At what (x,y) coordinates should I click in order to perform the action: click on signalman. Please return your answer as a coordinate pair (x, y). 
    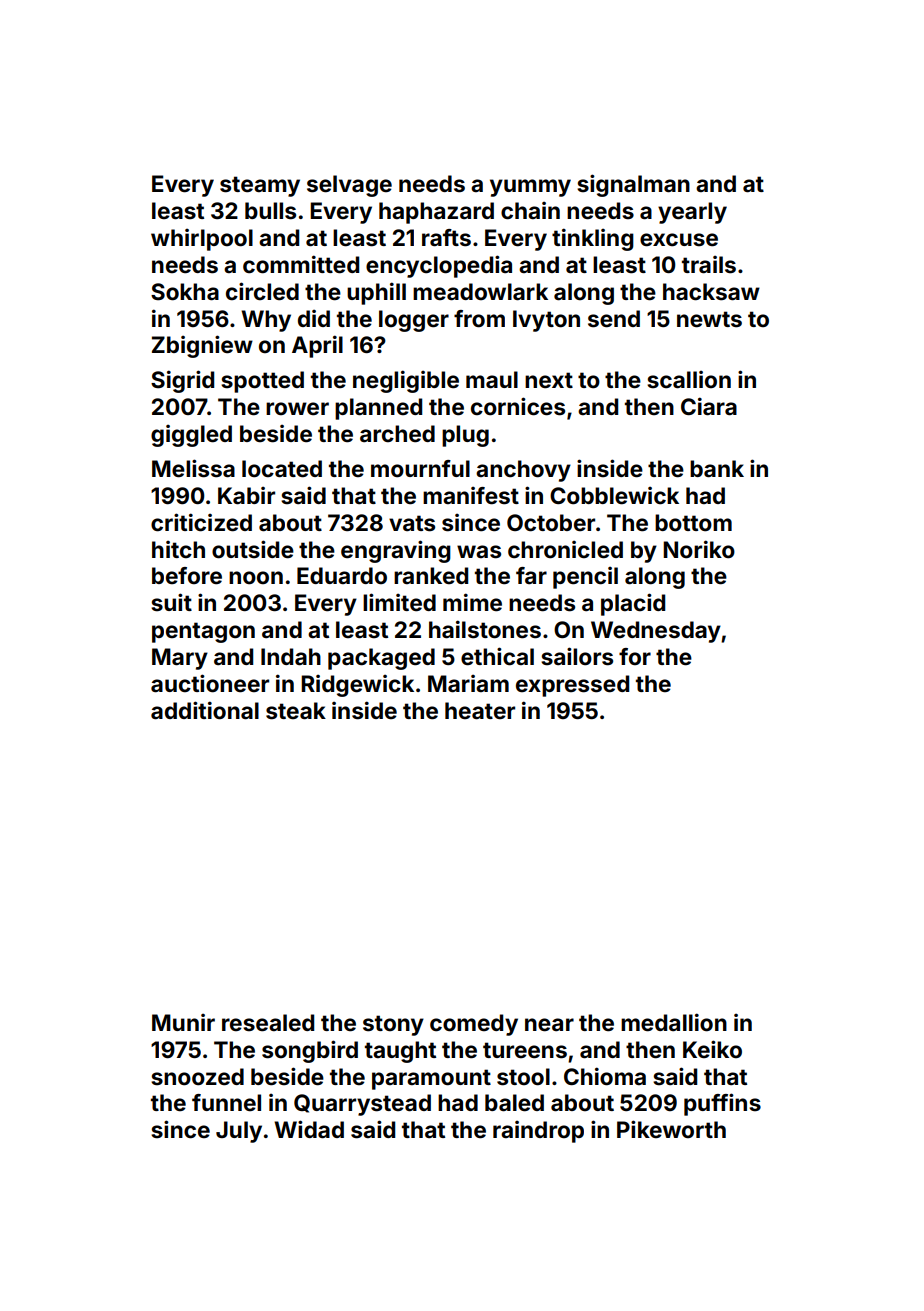
    Looking at the image, I should click on (633, 185).
